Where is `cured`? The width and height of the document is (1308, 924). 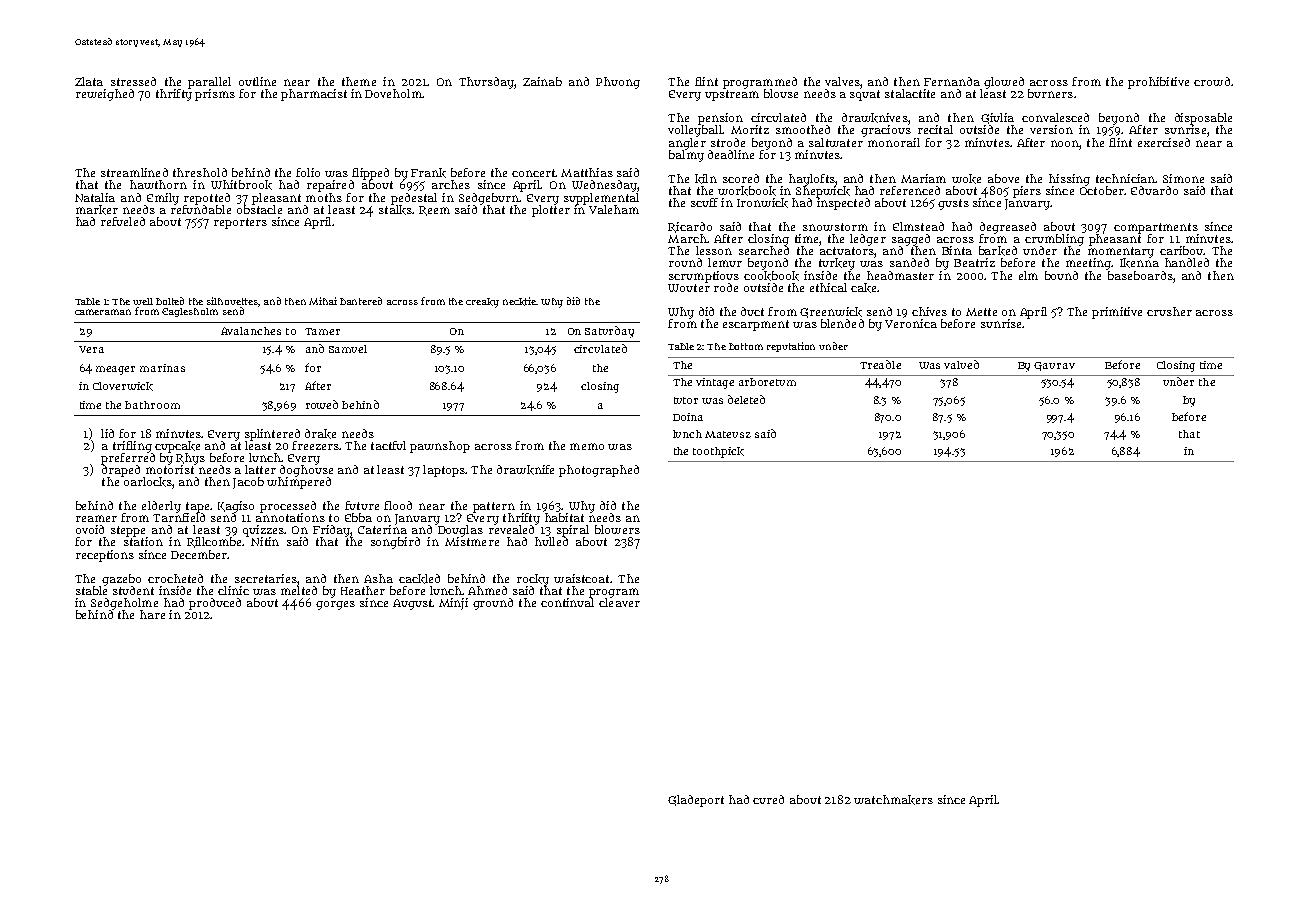
cured is located at coordinates (768, 799).
